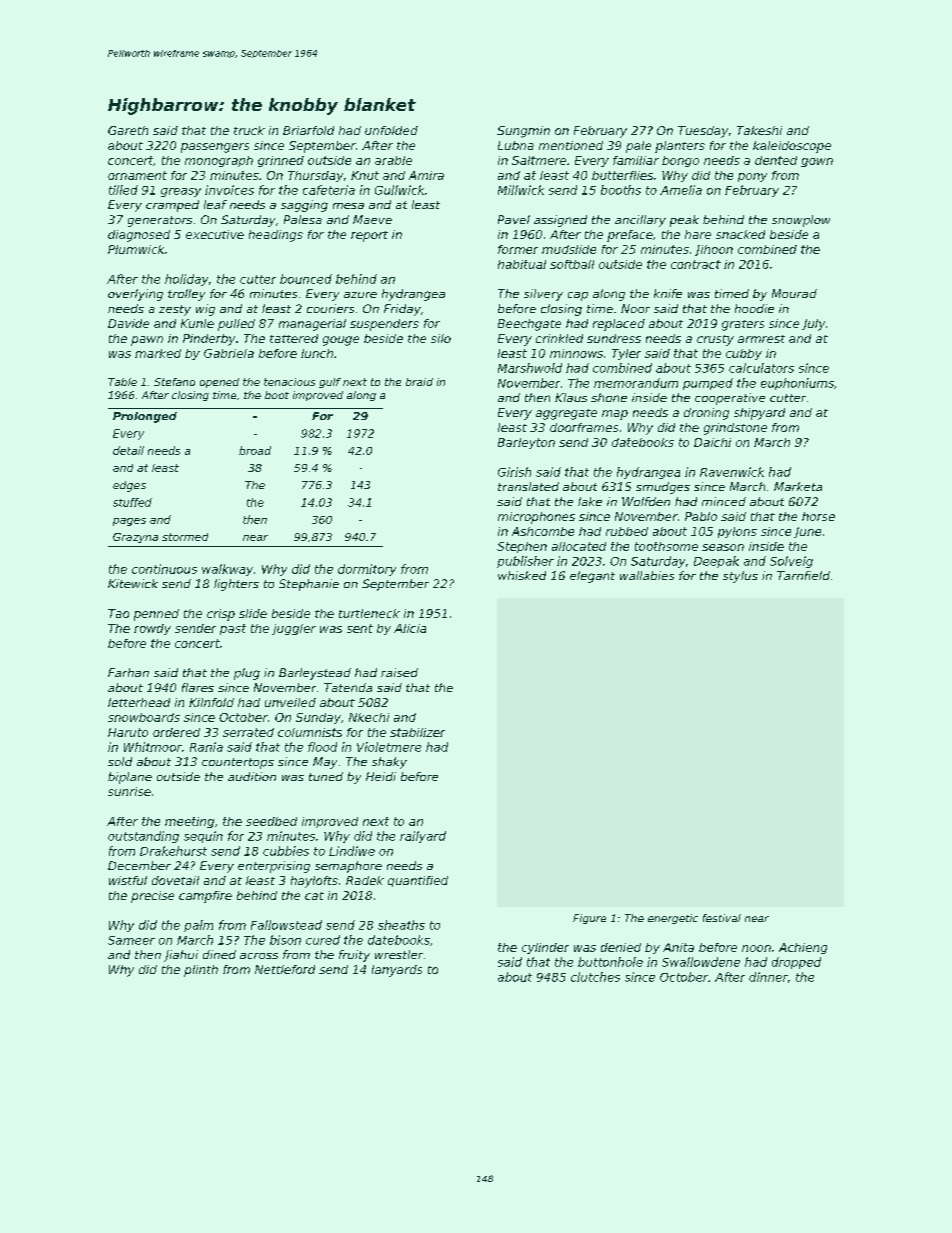 The height and width of the screenshot is (1233, 952). Describe the element at coordinates (391, 130) in the screenshot. I see `unfolded` at that location.
